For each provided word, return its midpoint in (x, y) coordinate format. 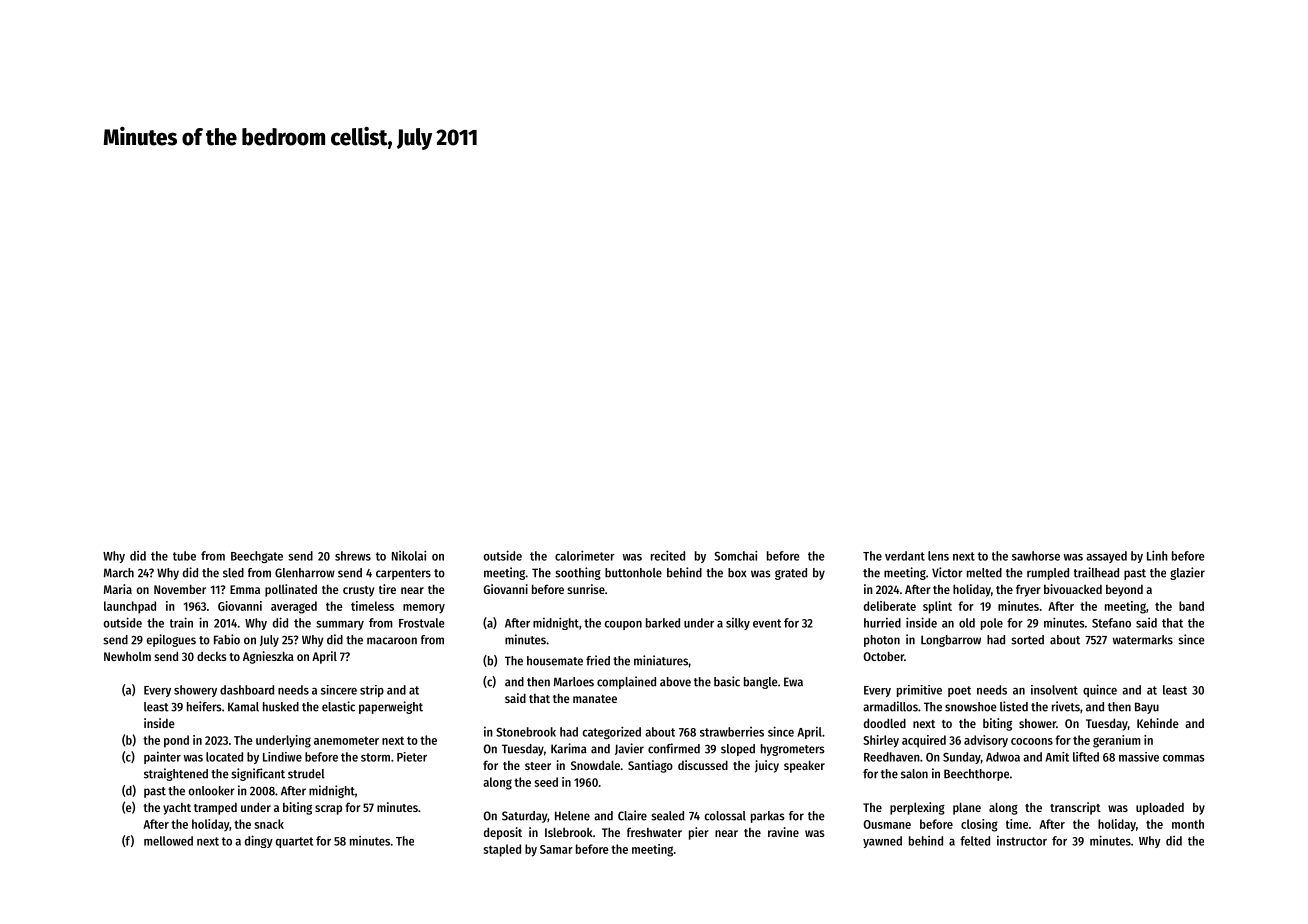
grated (791, 574)
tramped (215, 808)
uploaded (1160, 808)
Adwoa (1003, 757)
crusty (358, 591)
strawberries (732, 732)
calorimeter (585, 555)
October (883, 656)
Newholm (127, 656)
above (675, 682)
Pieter (412, 757)
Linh (1157, 555)
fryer (1028, 590)
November (180, 589)
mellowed (168, 841)
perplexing (917, 808)
